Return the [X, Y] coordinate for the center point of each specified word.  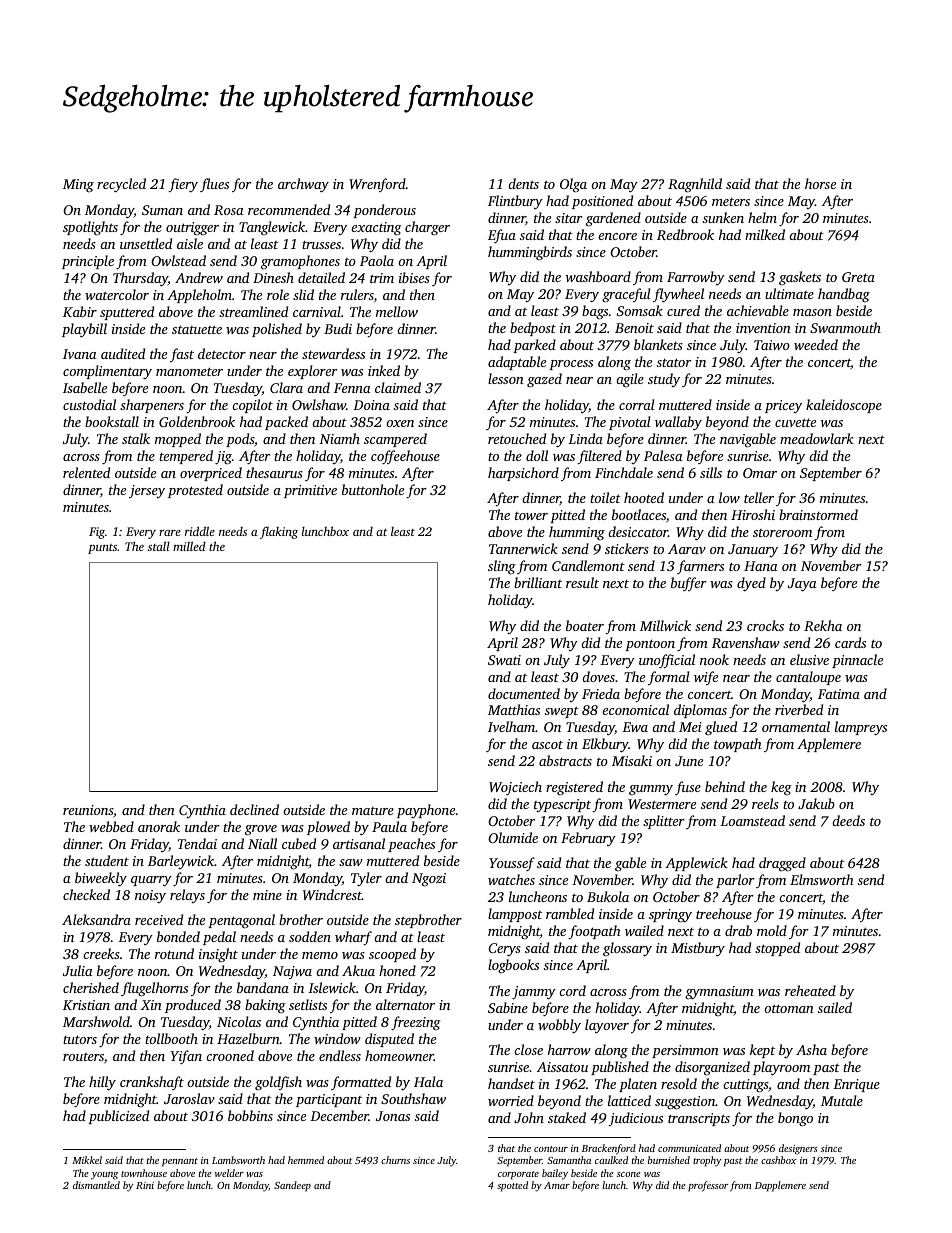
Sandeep [292, 1186]
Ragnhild [695, 185]
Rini [145, 1185]
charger [427, 228]
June [689, 761]
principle [88, 262]
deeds [848, 820]
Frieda [601, 693]
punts [102, 549]
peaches [411, 845]
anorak [159, 826]
